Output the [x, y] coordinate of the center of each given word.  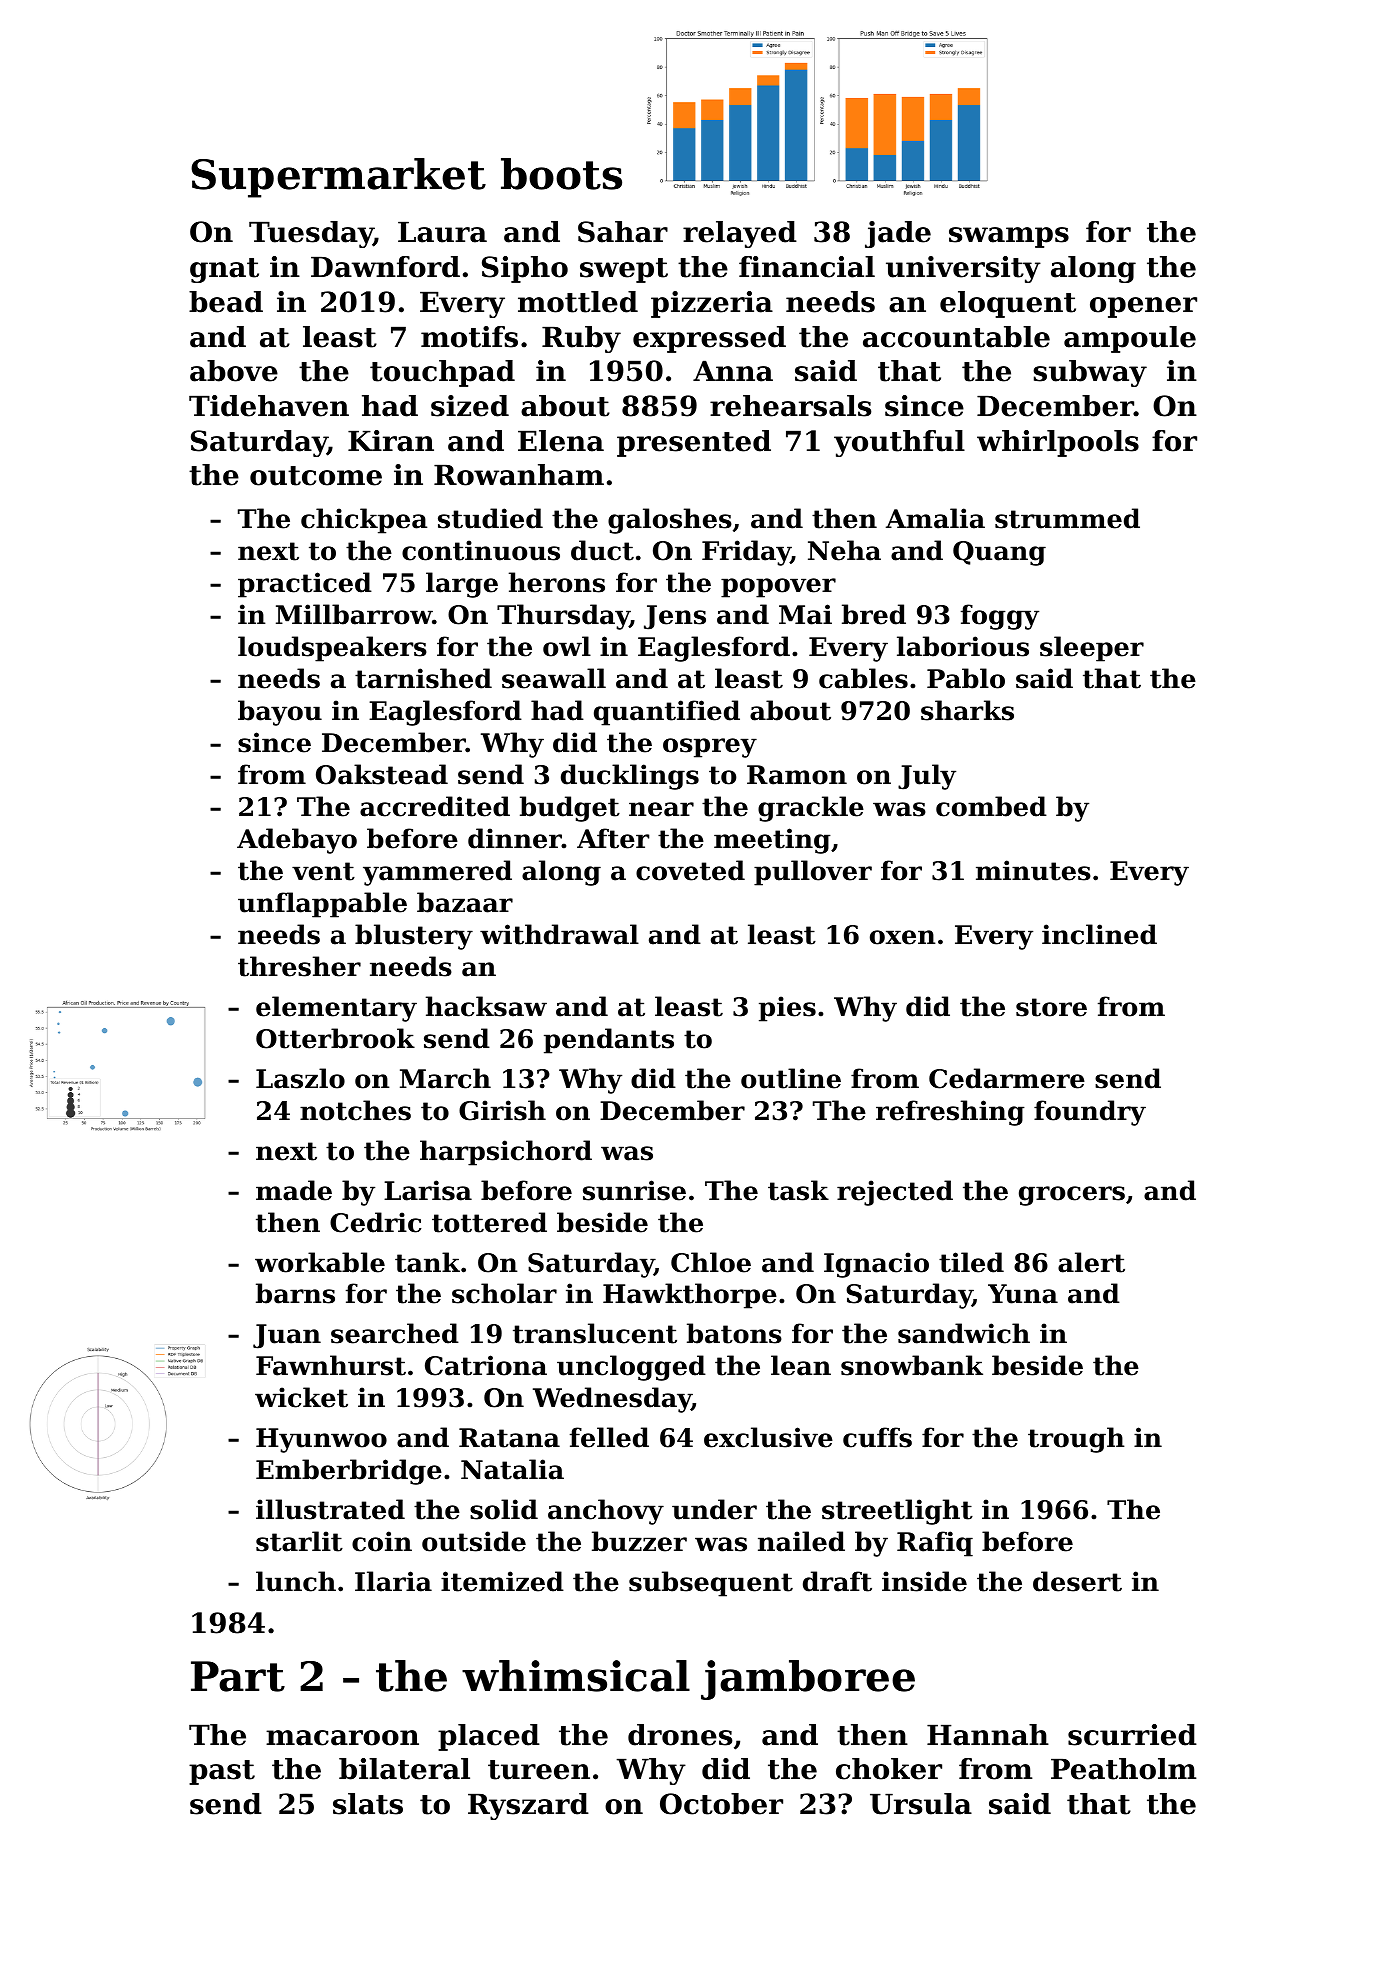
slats [368, 1804]
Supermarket [338, 178]
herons [557, 582]
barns [295, 1293]
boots [561, 174]
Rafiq [935, 1544]
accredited [435, 806]
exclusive [768, 1437]
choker [889, 1769]
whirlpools [1058, 443]
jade [898, 234]
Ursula [921, 1804]
